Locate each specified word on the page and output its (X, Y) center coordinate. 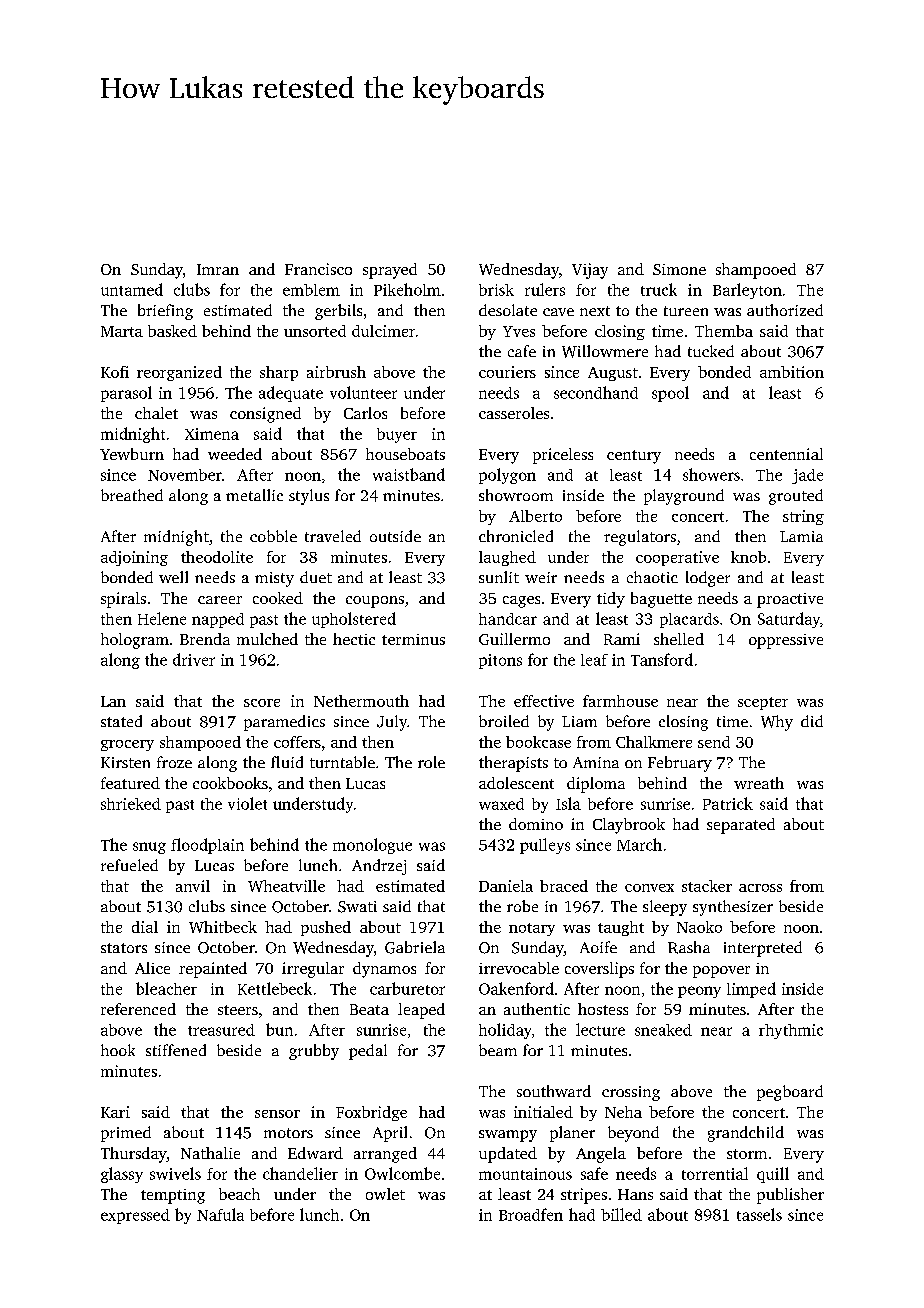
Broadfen (531, 1214)
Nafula (220, 1214)
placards (689, 620)
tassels (759, 1214)
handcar (508, 619)
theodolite (217, 557)
